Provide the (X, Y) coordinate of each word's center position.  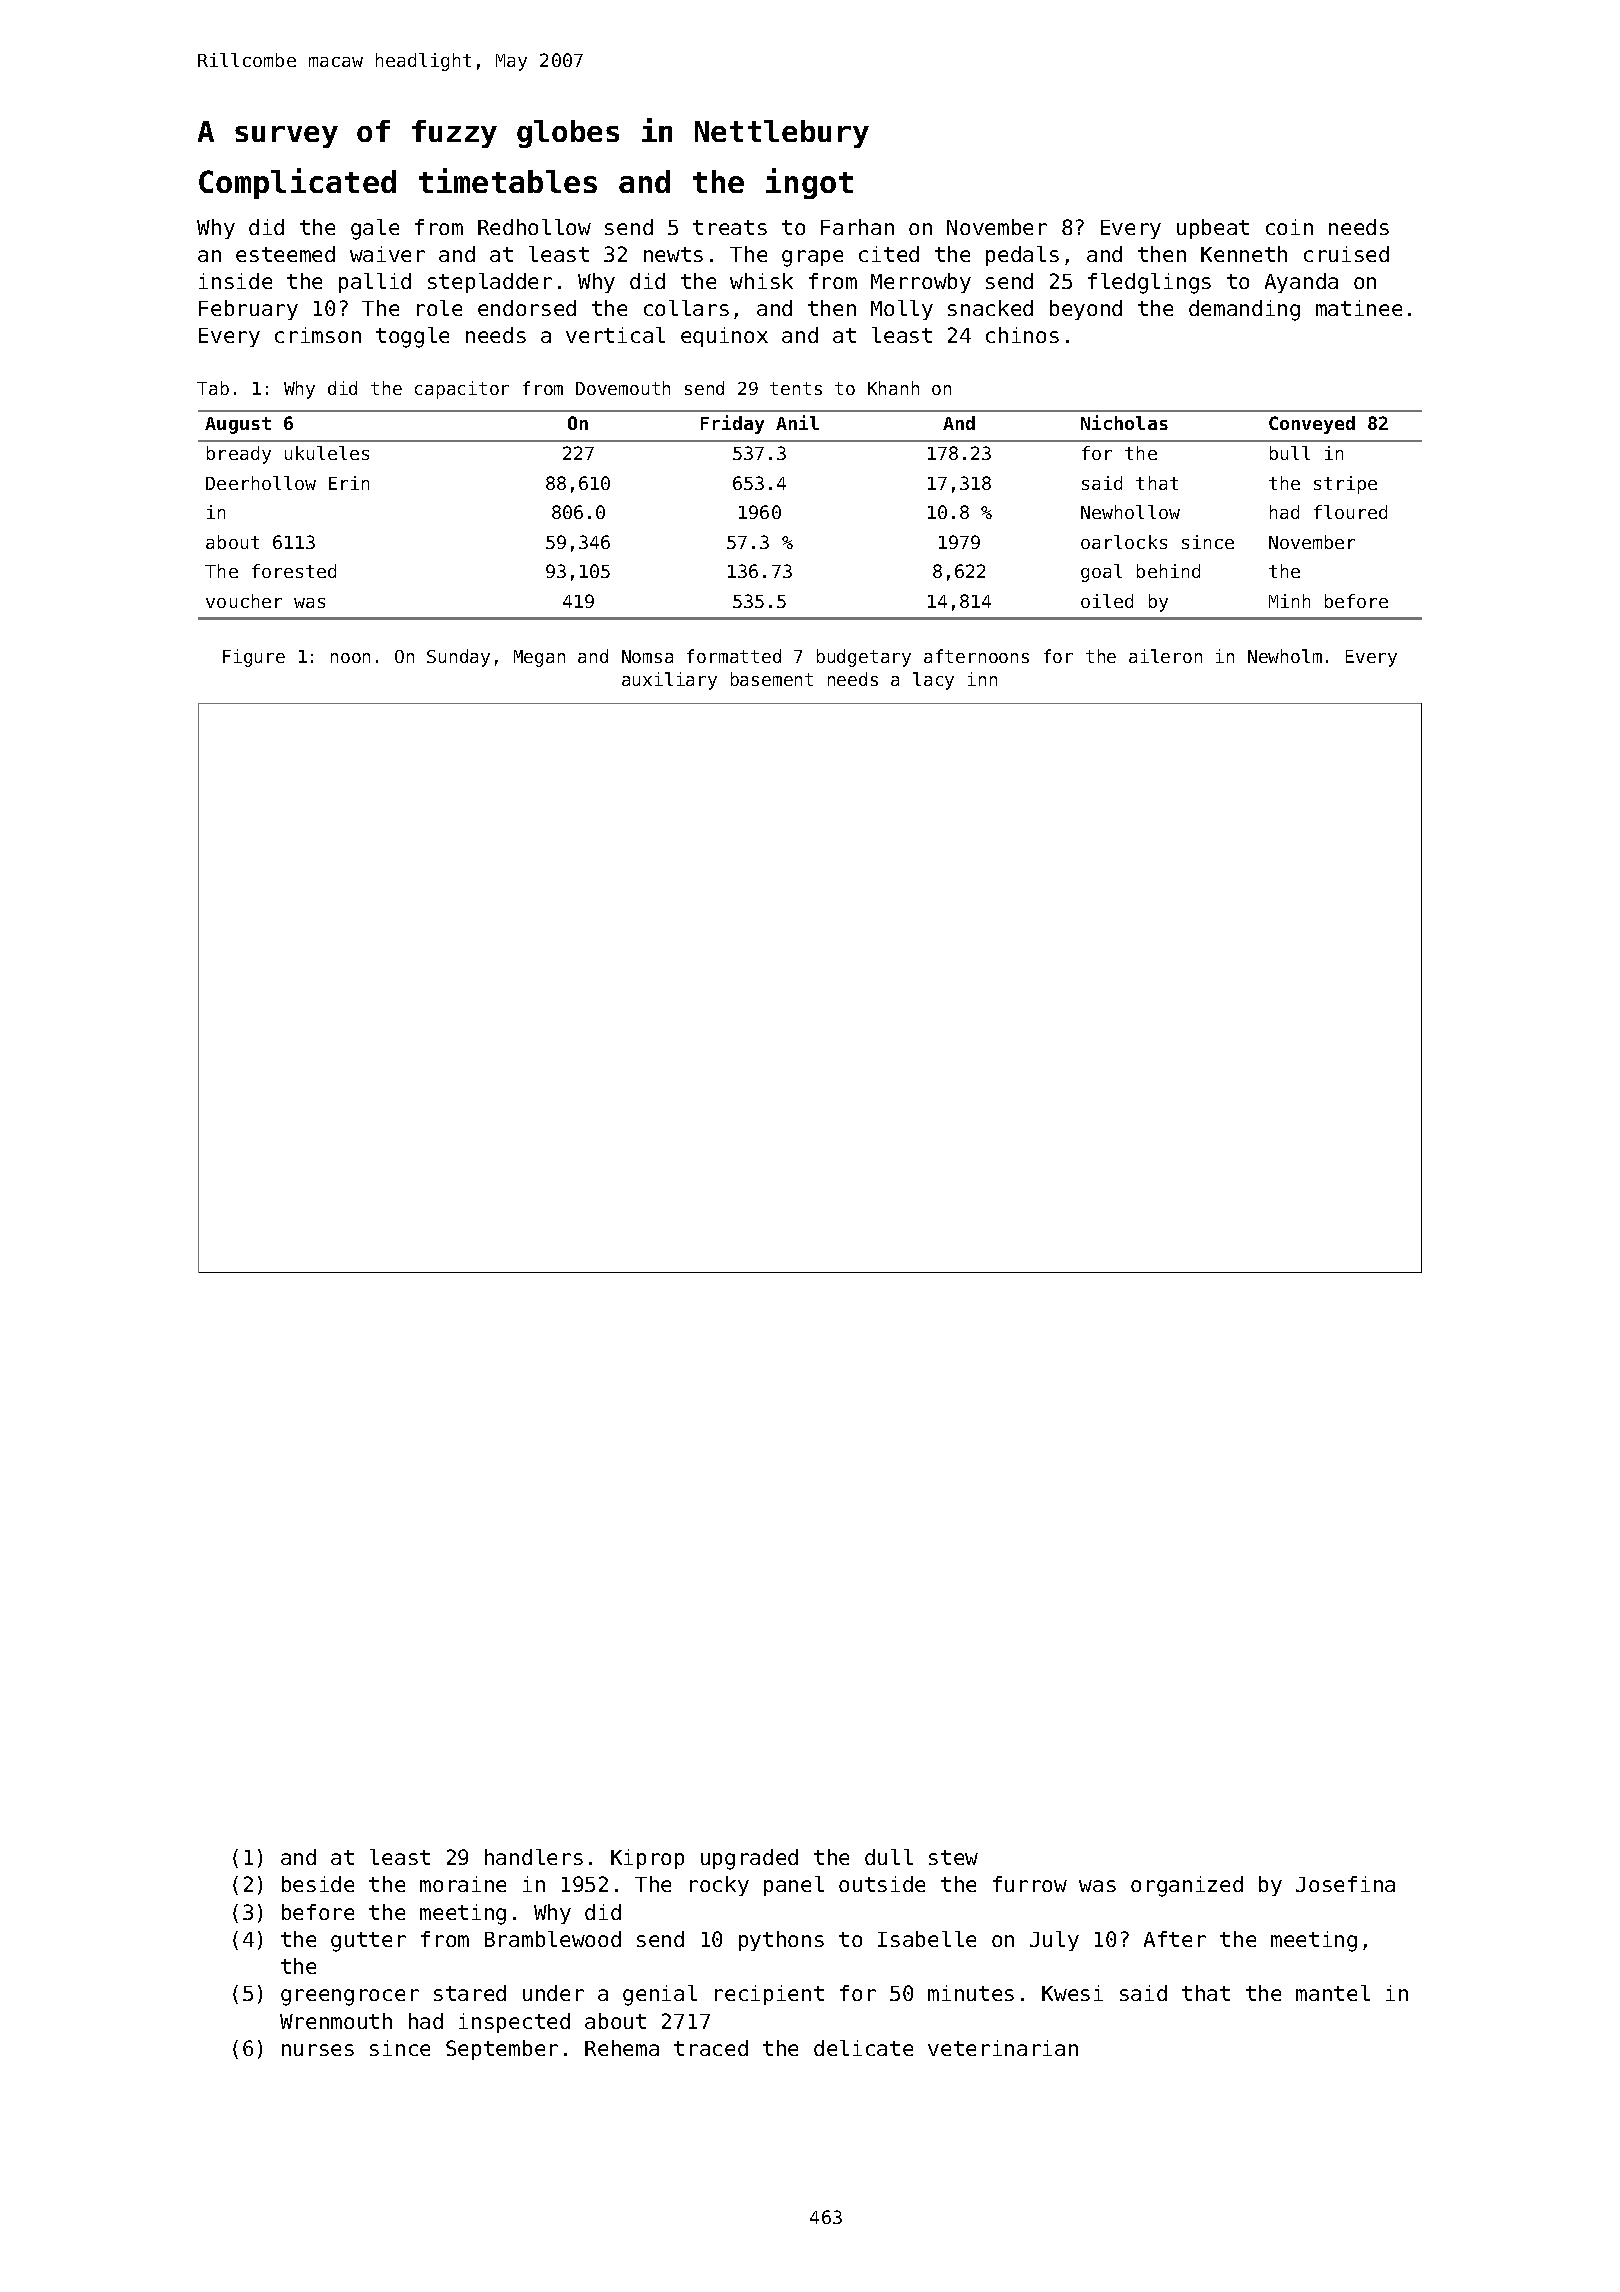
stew (953, 1857)
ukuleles (327, 453)
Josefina (1345, 1884)
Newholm (1285, 656)
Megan (539, 658)
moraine (463, 1884)
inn (982, 679)
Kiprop (647, 1859)
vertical (615, 335)
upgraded (749, 1859)
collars (686, 308)
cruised (1346, 254)
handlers (534, 1857)
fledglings (1149, 283)
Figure (254, 658)
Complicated (297, 183)
